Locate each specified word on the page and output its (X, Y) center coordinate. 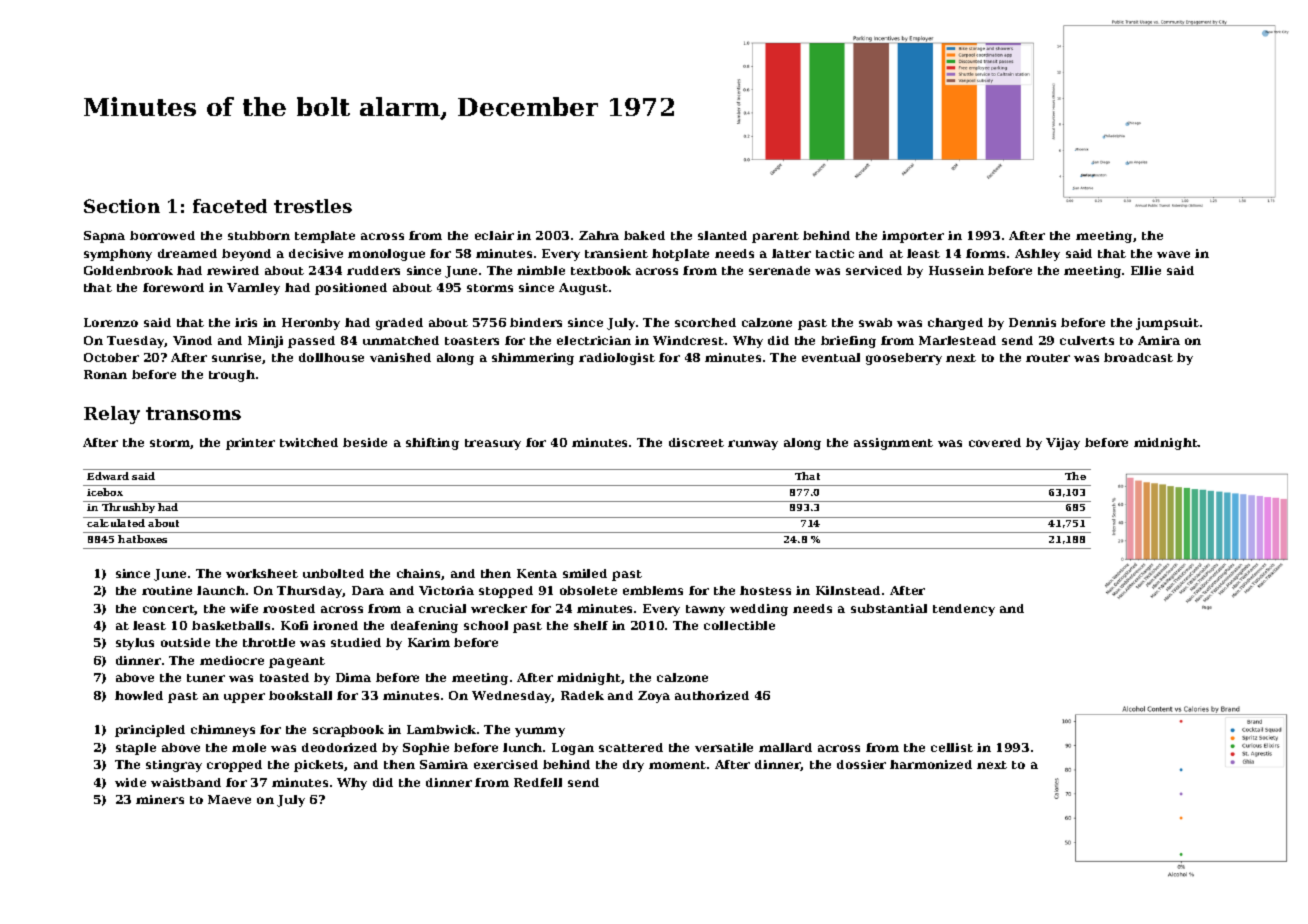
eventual (831, 357)
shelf (591, 625)
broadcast (1138, 357)
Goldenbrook (128, 270)
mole (249, 747)
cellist (952, 747)
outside (185, 642)
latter (791, 253)
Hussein (956, 270)
